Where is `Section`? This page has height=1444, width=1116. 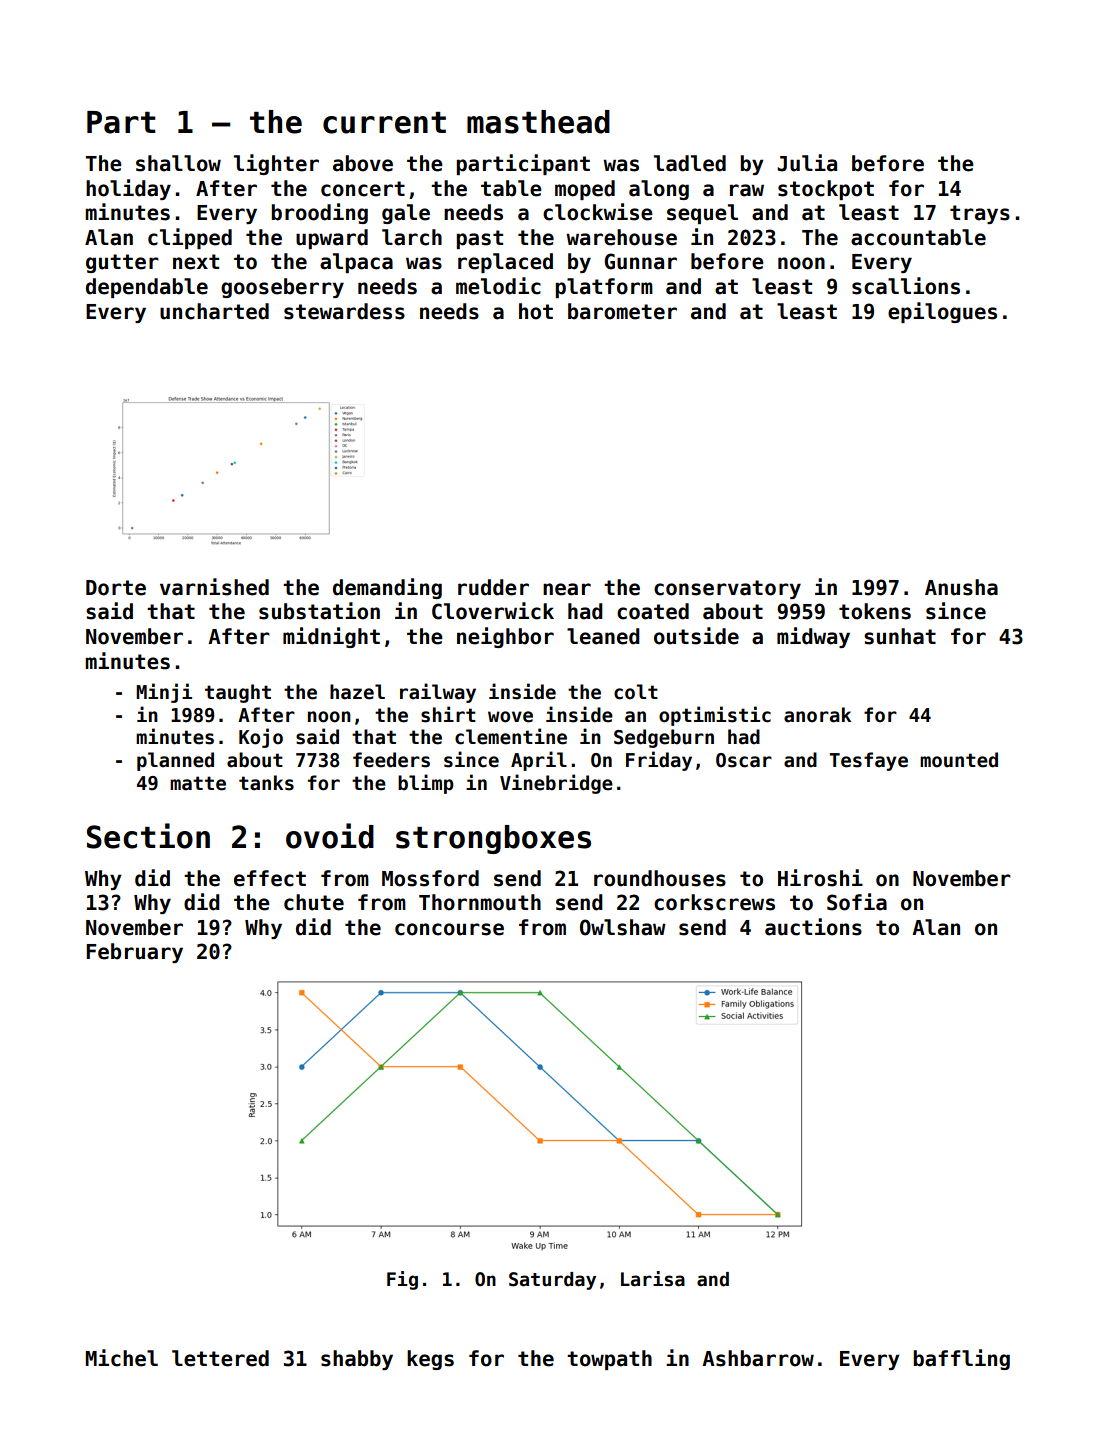 Section is located at coordinates (148, 836).
